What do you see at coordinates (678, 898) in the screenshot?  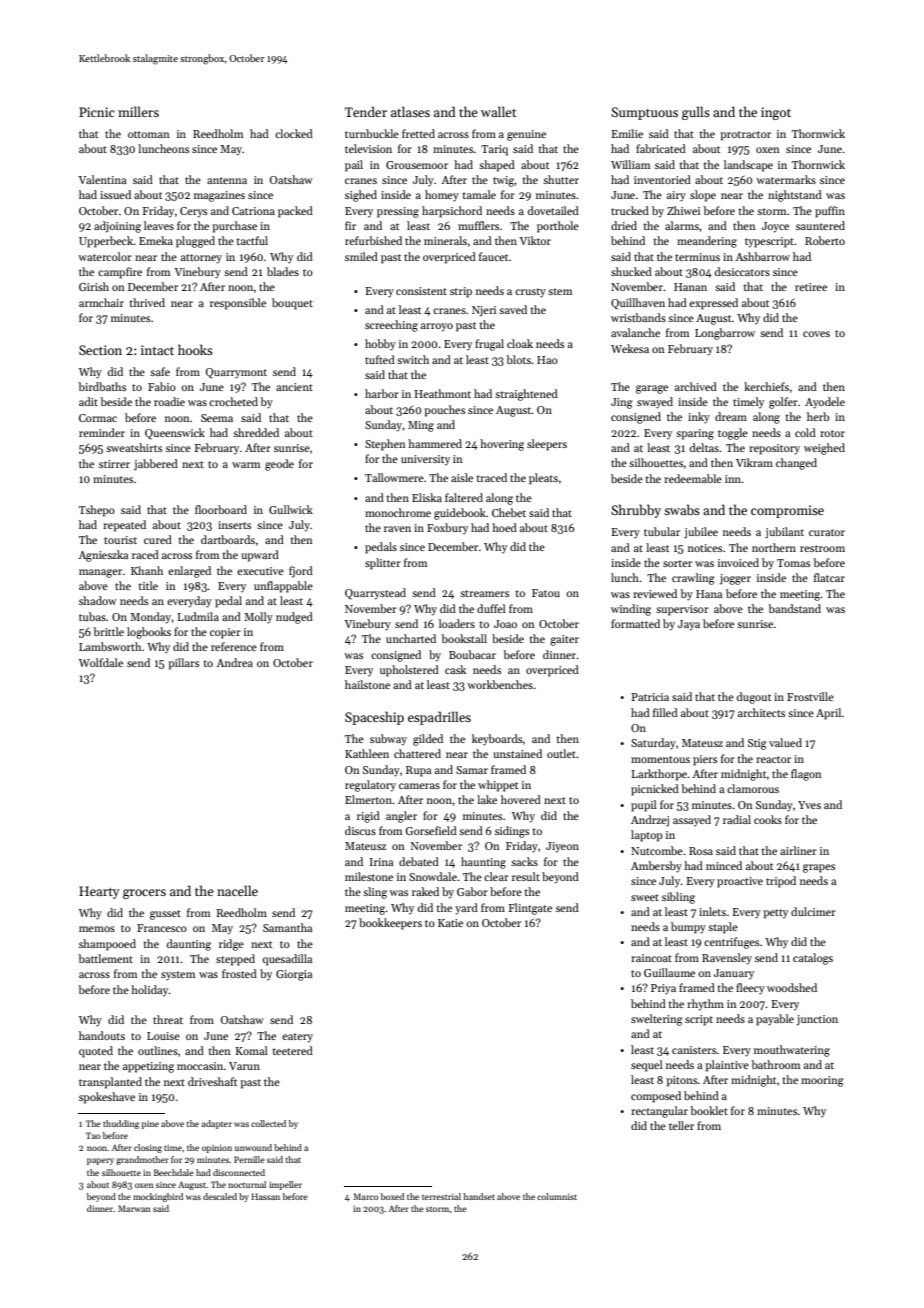 I see `sibling` at bounding box center [678, 898].
